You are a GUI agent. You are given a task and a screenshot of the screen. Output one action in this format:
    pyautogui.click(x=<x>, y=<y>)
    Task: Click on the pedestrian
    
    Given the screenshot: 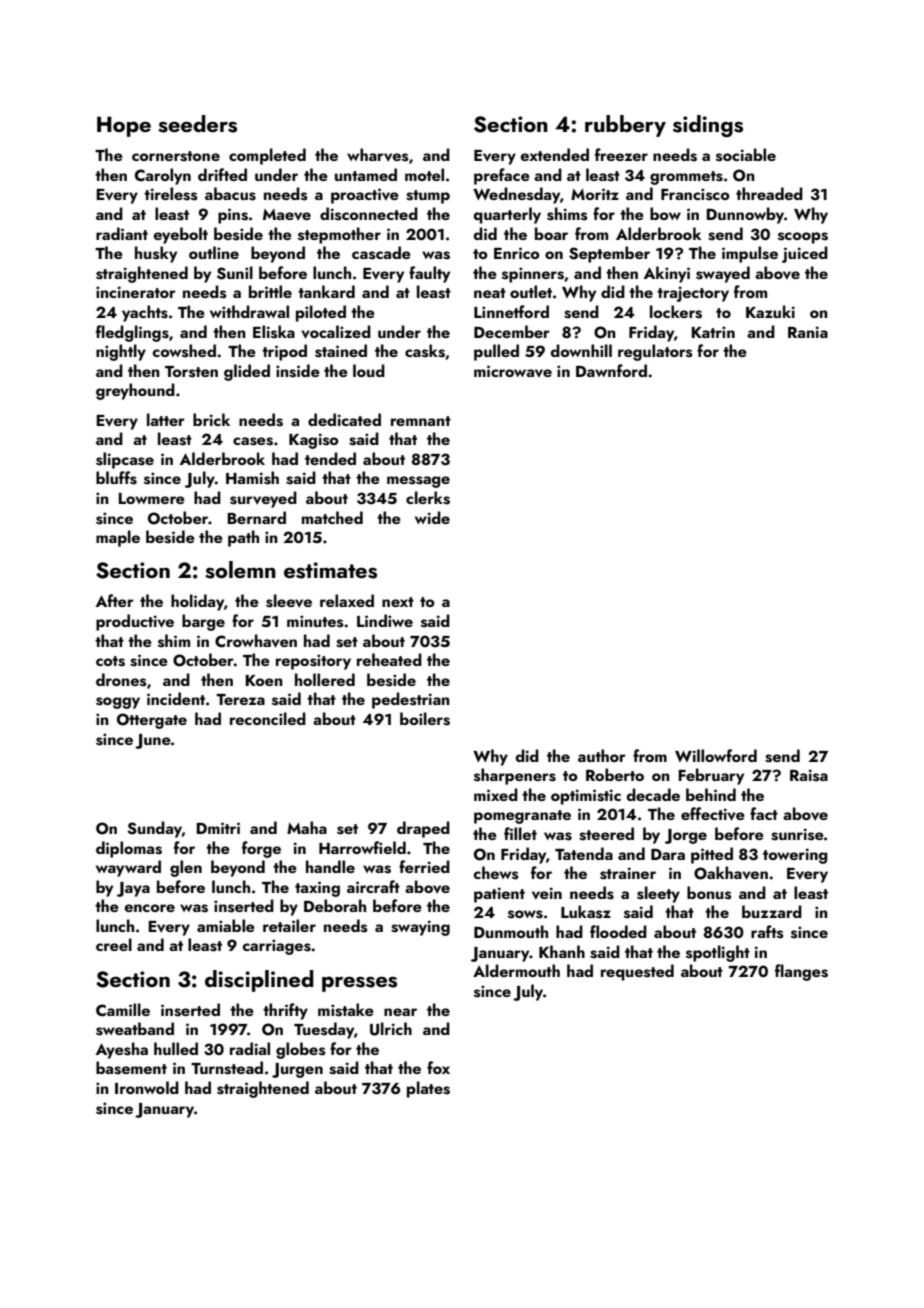 What is the action you would take?
    pyautogui.click(x=411, y=700)
